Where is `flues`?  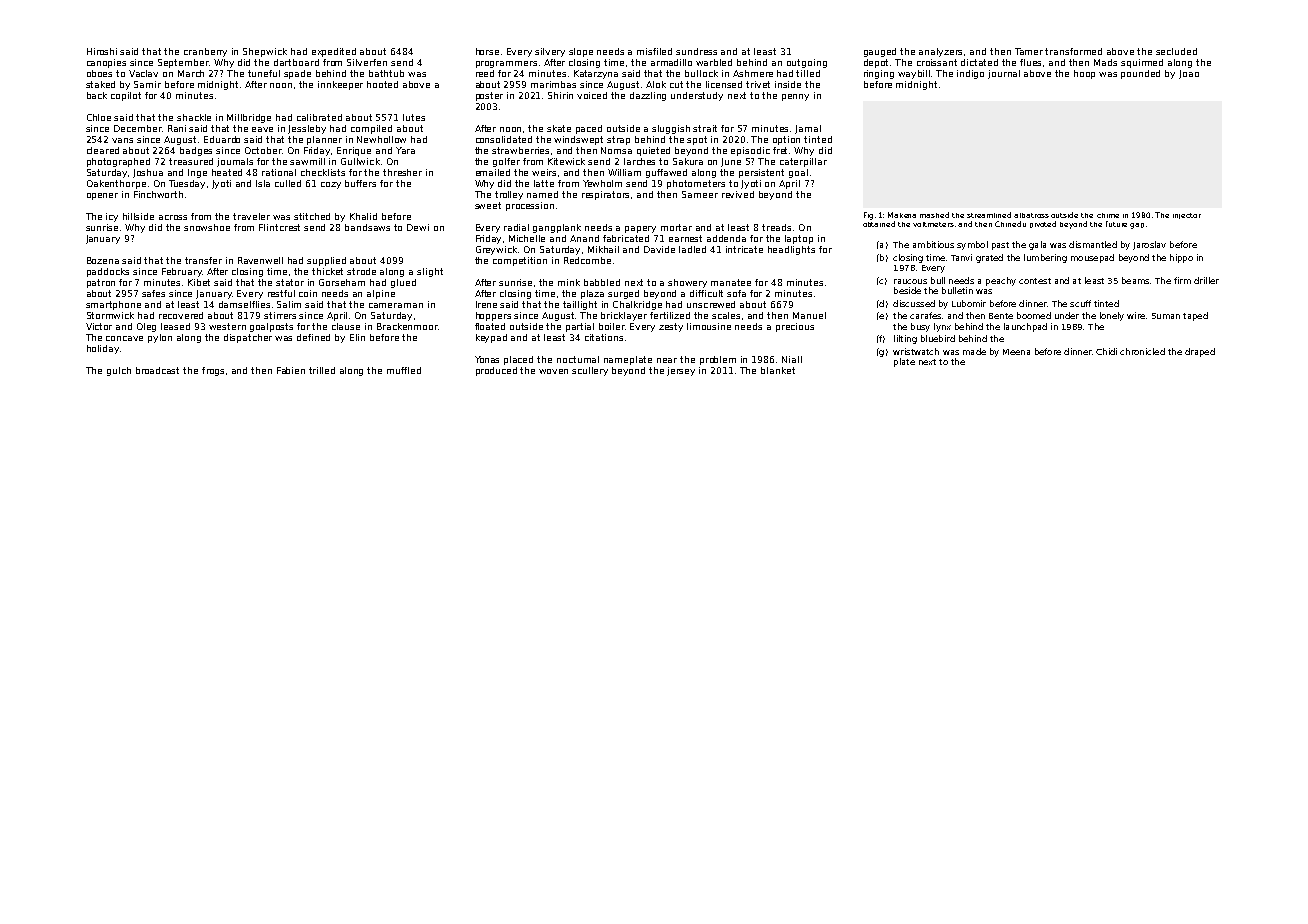
flues is located at coordinates (1030, 62).
